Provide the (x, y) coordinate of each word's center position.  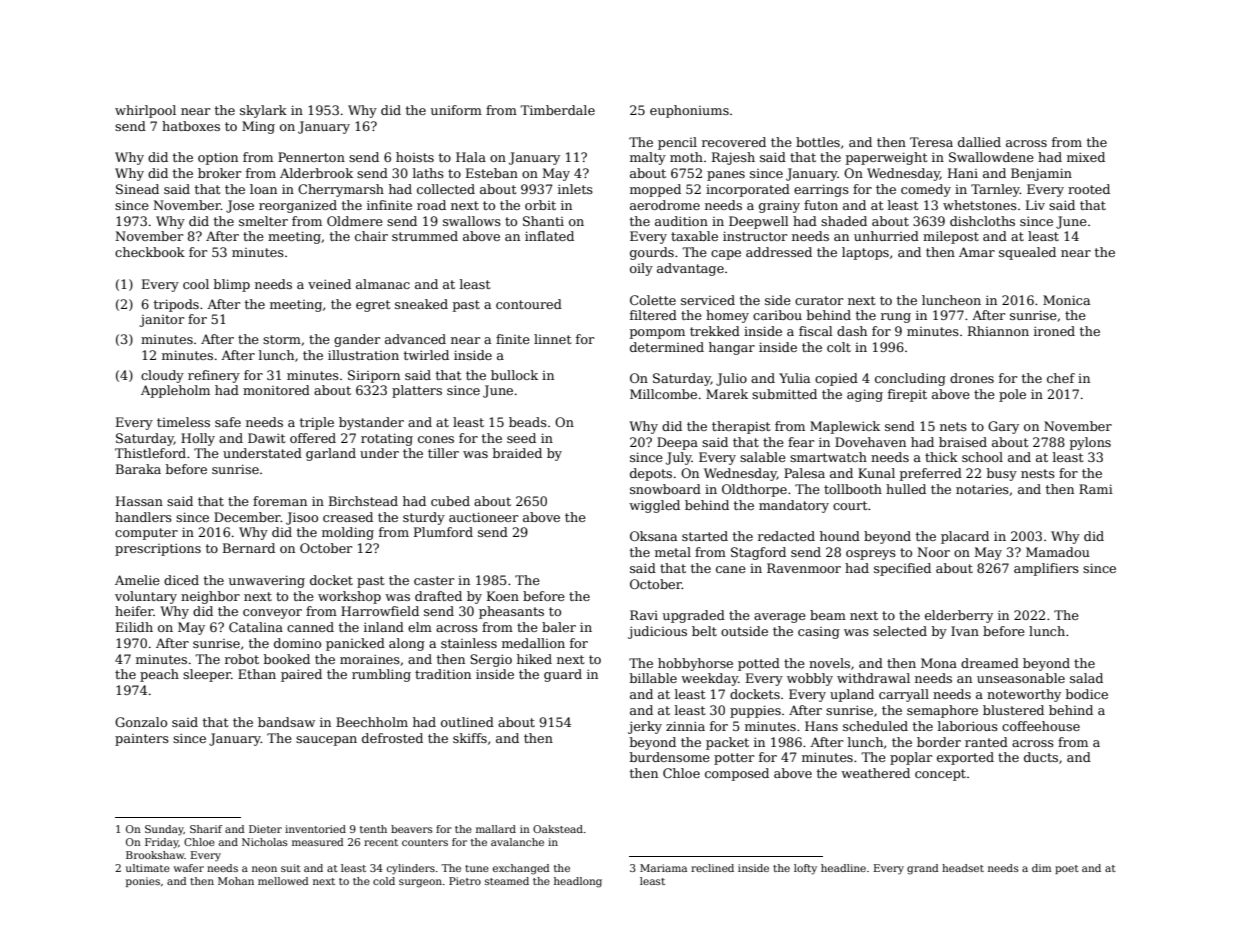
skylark (263, 111)
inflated (549, 236)
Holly (198, 439)
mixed (1086, 157)
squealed (1027, 253)
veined (329, 284)
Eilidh (134, 627)
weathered (875, 773)
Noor (933, 552)
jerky (645, 727)
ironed (1054, 331)
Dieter (265, 829)
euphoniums (689, 111)
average (780, 618)
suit (291, 868)
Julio (731, 379)
